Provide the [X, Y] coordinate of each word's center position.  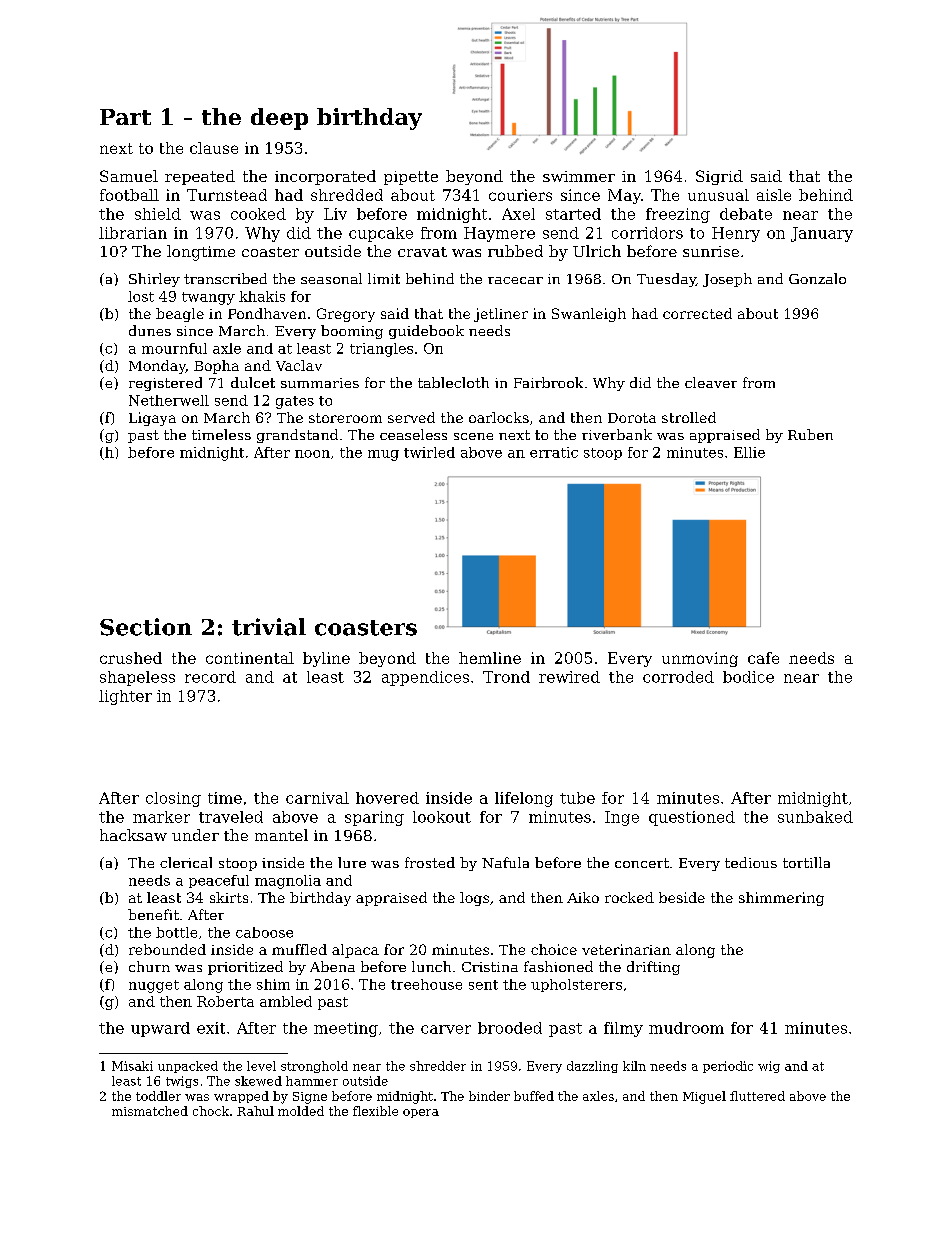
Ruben [810, 434]
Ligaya [152, 419]
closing [173, 799]
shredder [438, 1066]
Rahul [255, 1111]
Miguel [704, 1097]
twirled [429, 452]
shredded [347, 195]
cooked [258, 214]
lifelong [524, 799]
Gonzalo [817, 278]
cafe [763, 658]
